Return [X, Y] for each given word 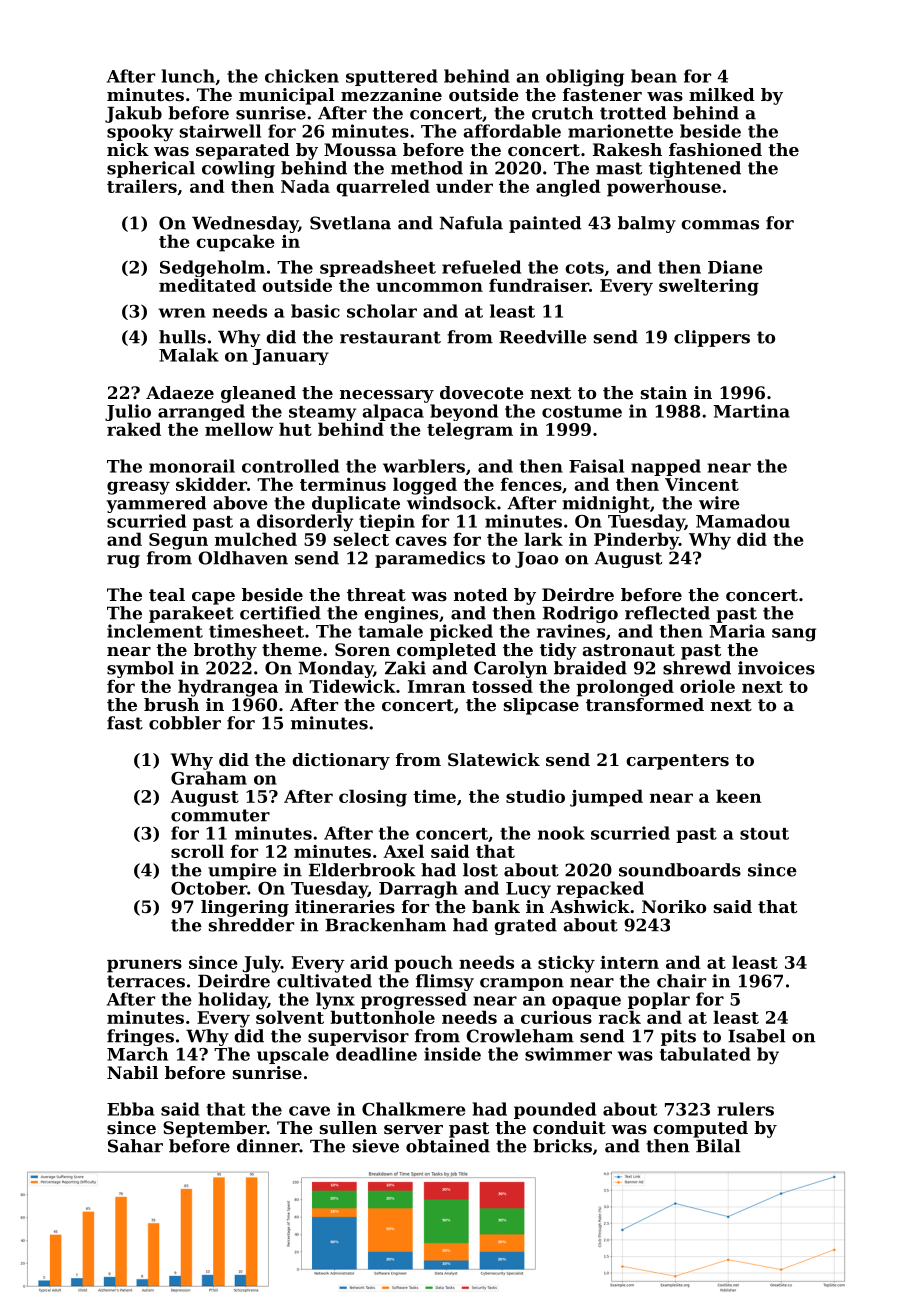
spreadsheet [378, 268]
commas [720, 225]
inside [452, 1054]
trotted [633, 113]
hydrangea [228, 688]
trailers [142, 186]
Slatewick [494, 759]
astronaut [628, 650]
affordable [512, 131]
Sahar [135, 1146]
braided [590, 668]
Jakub [133, 114]
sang [794, 635]
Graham [209, 778]
